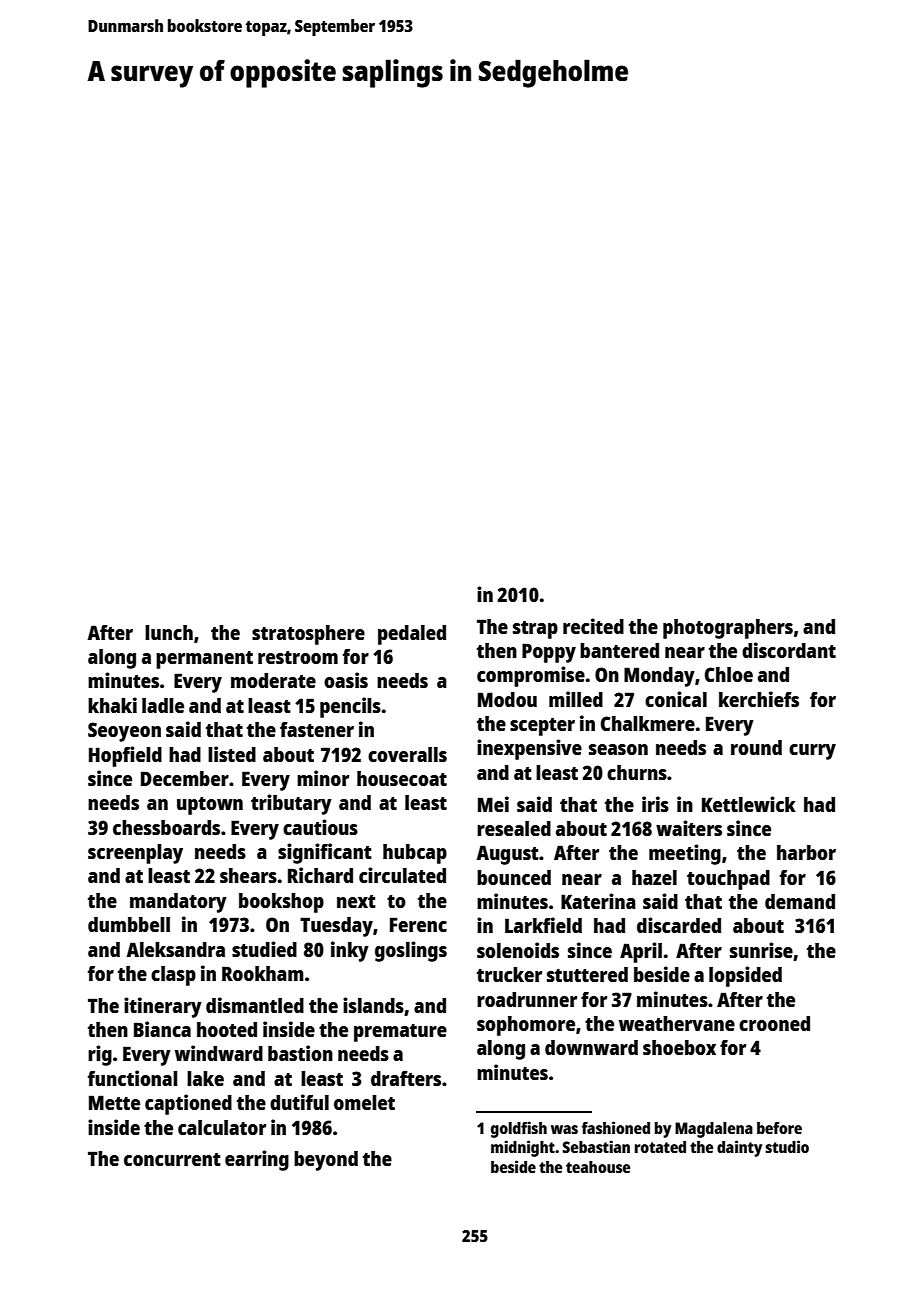 The image size is (924, 1311). What do you see at coordinates (728, 629) in the image?
I see `photographers` at bounding box center [728, 629].
